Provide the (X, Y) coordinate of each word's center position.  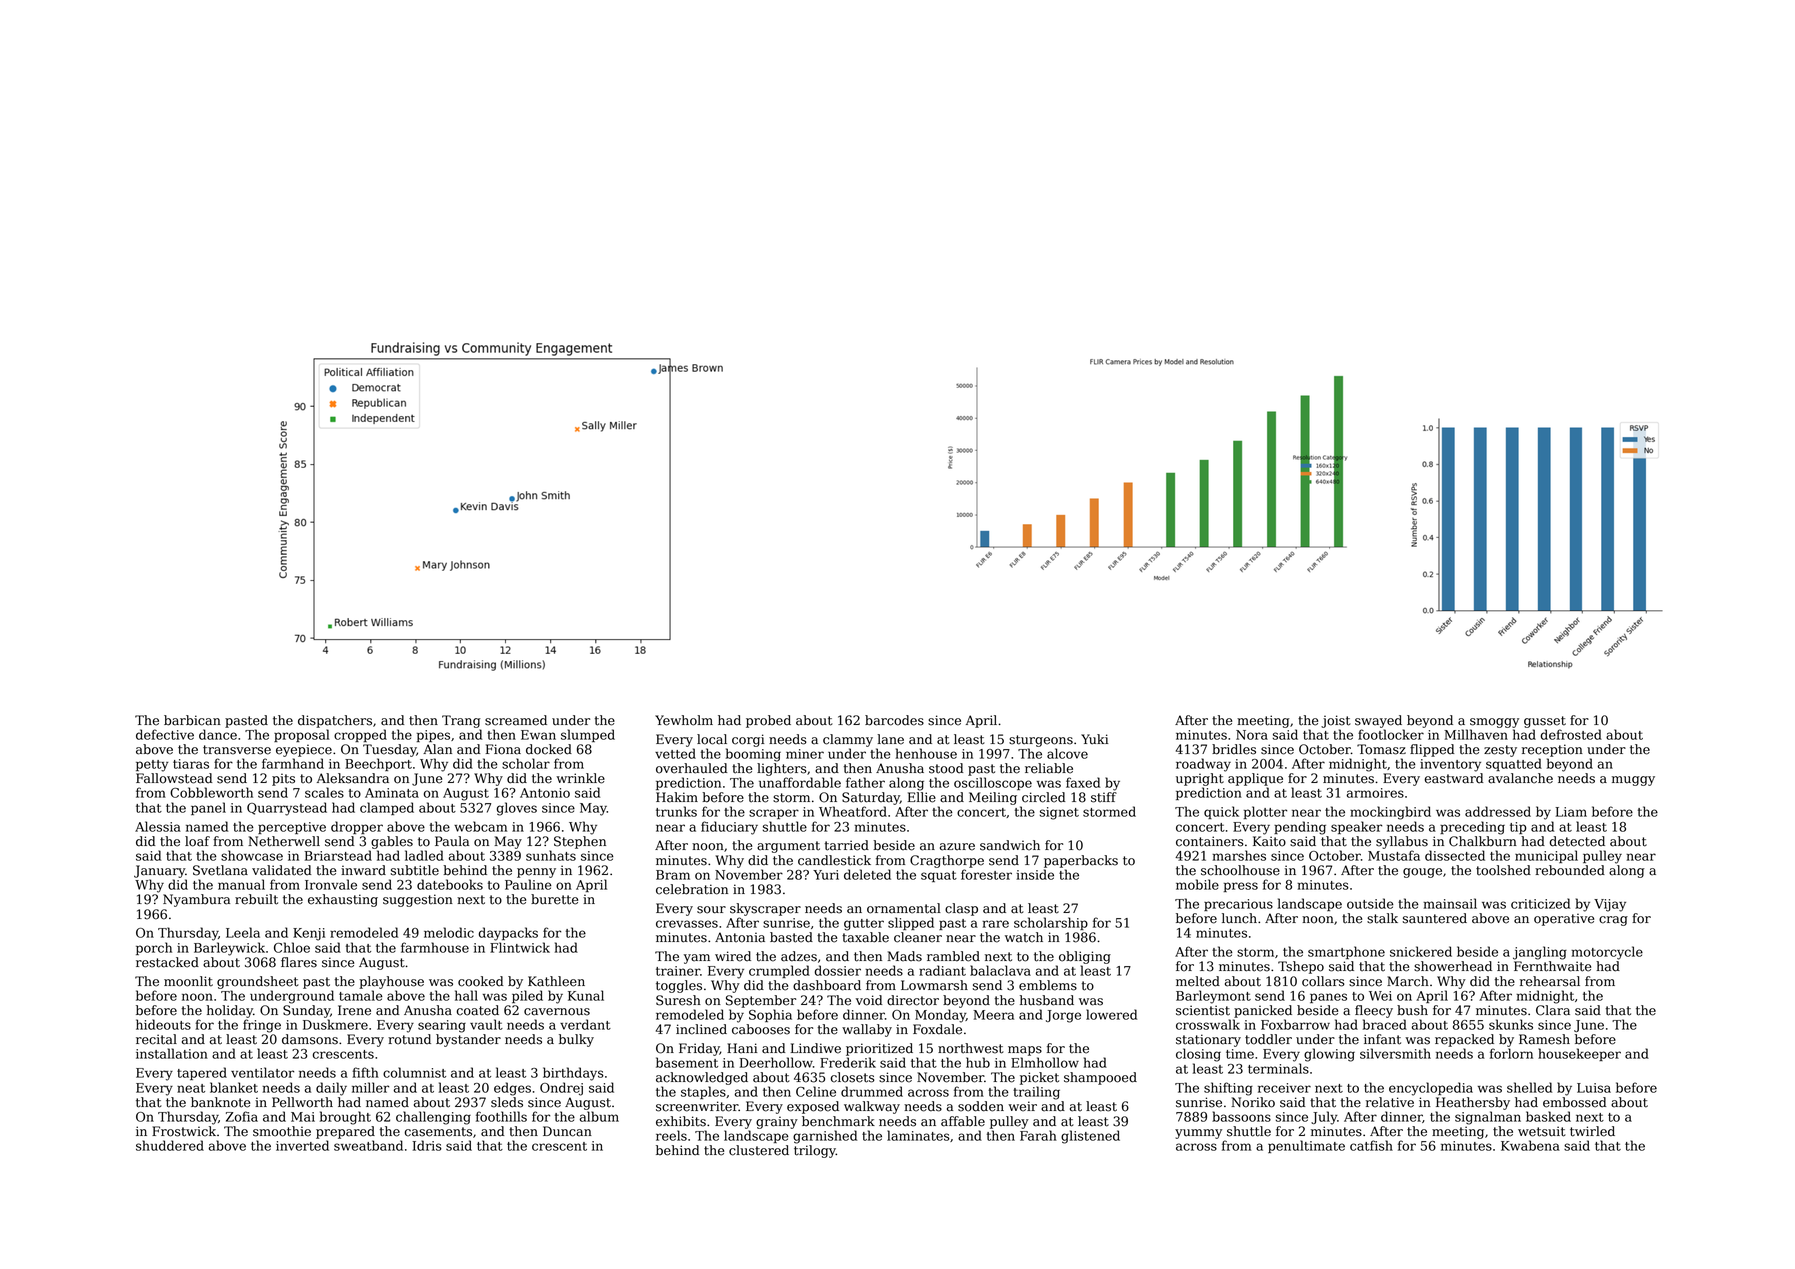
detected (1577, 841)
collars (1323, 981)
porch (154, 948)
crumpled (779, 971)
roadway (1203, 765)
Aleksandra (353, 778)
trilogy (815, 1151)
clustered (759, 1150)
